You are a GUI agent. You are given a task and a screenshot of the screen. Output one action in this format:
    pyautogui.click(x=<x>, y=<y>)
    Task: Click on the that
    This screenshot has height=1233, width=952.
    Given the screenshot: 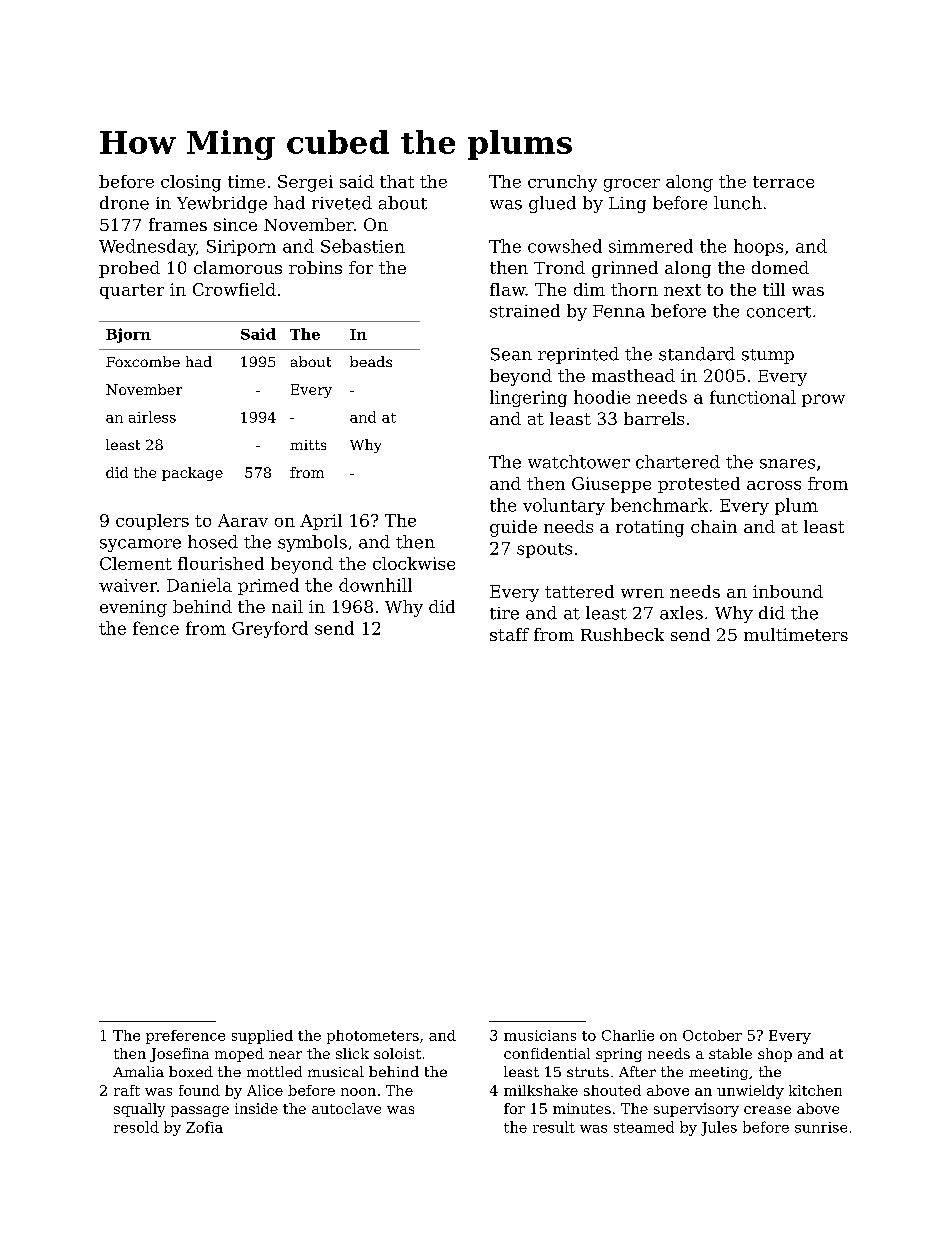 What is the action you would take?
    pyautogui.click(x=397, y=181)
